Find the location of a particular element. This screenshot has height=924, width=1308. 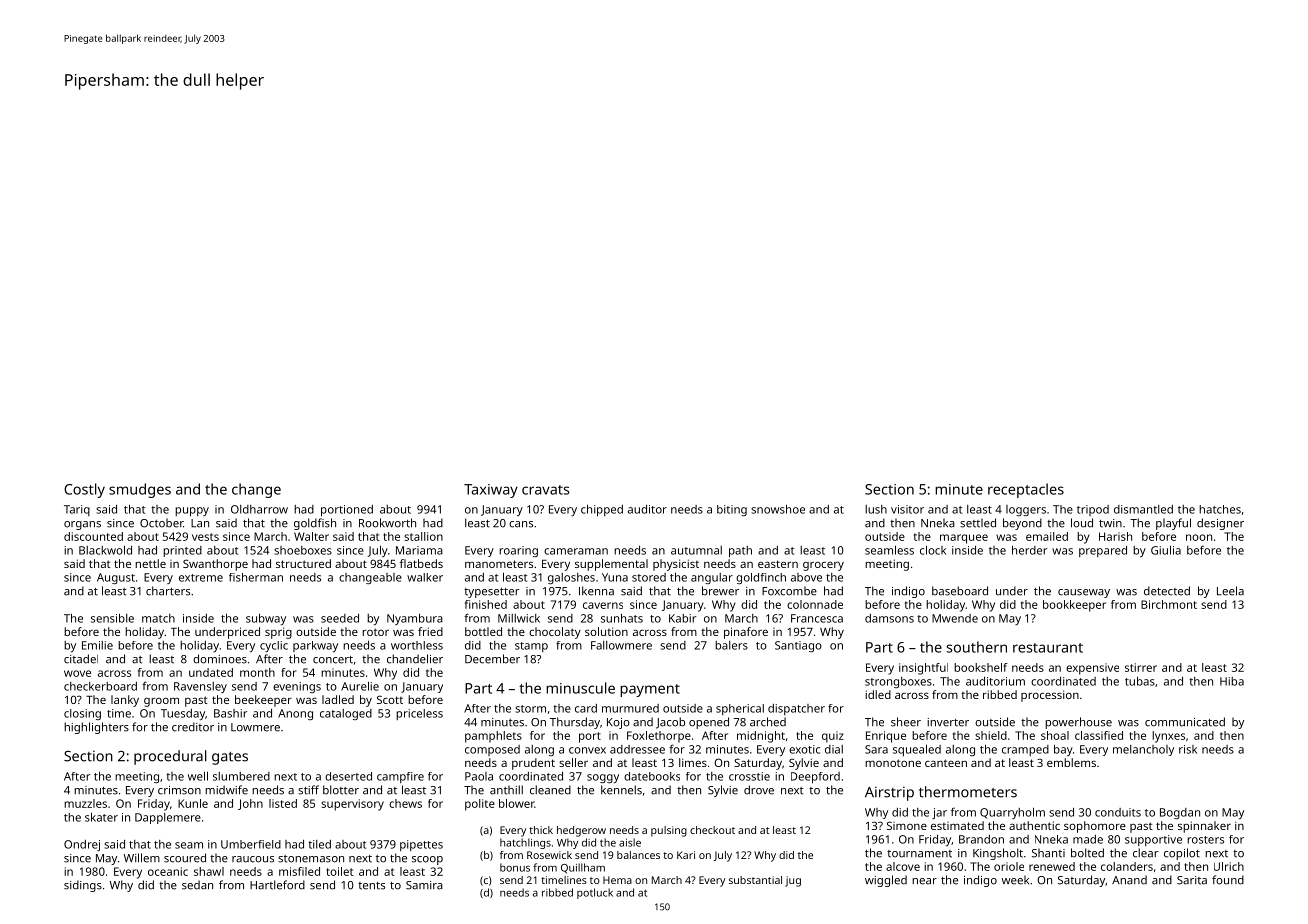

payment is located at coordinates (650, 690).
